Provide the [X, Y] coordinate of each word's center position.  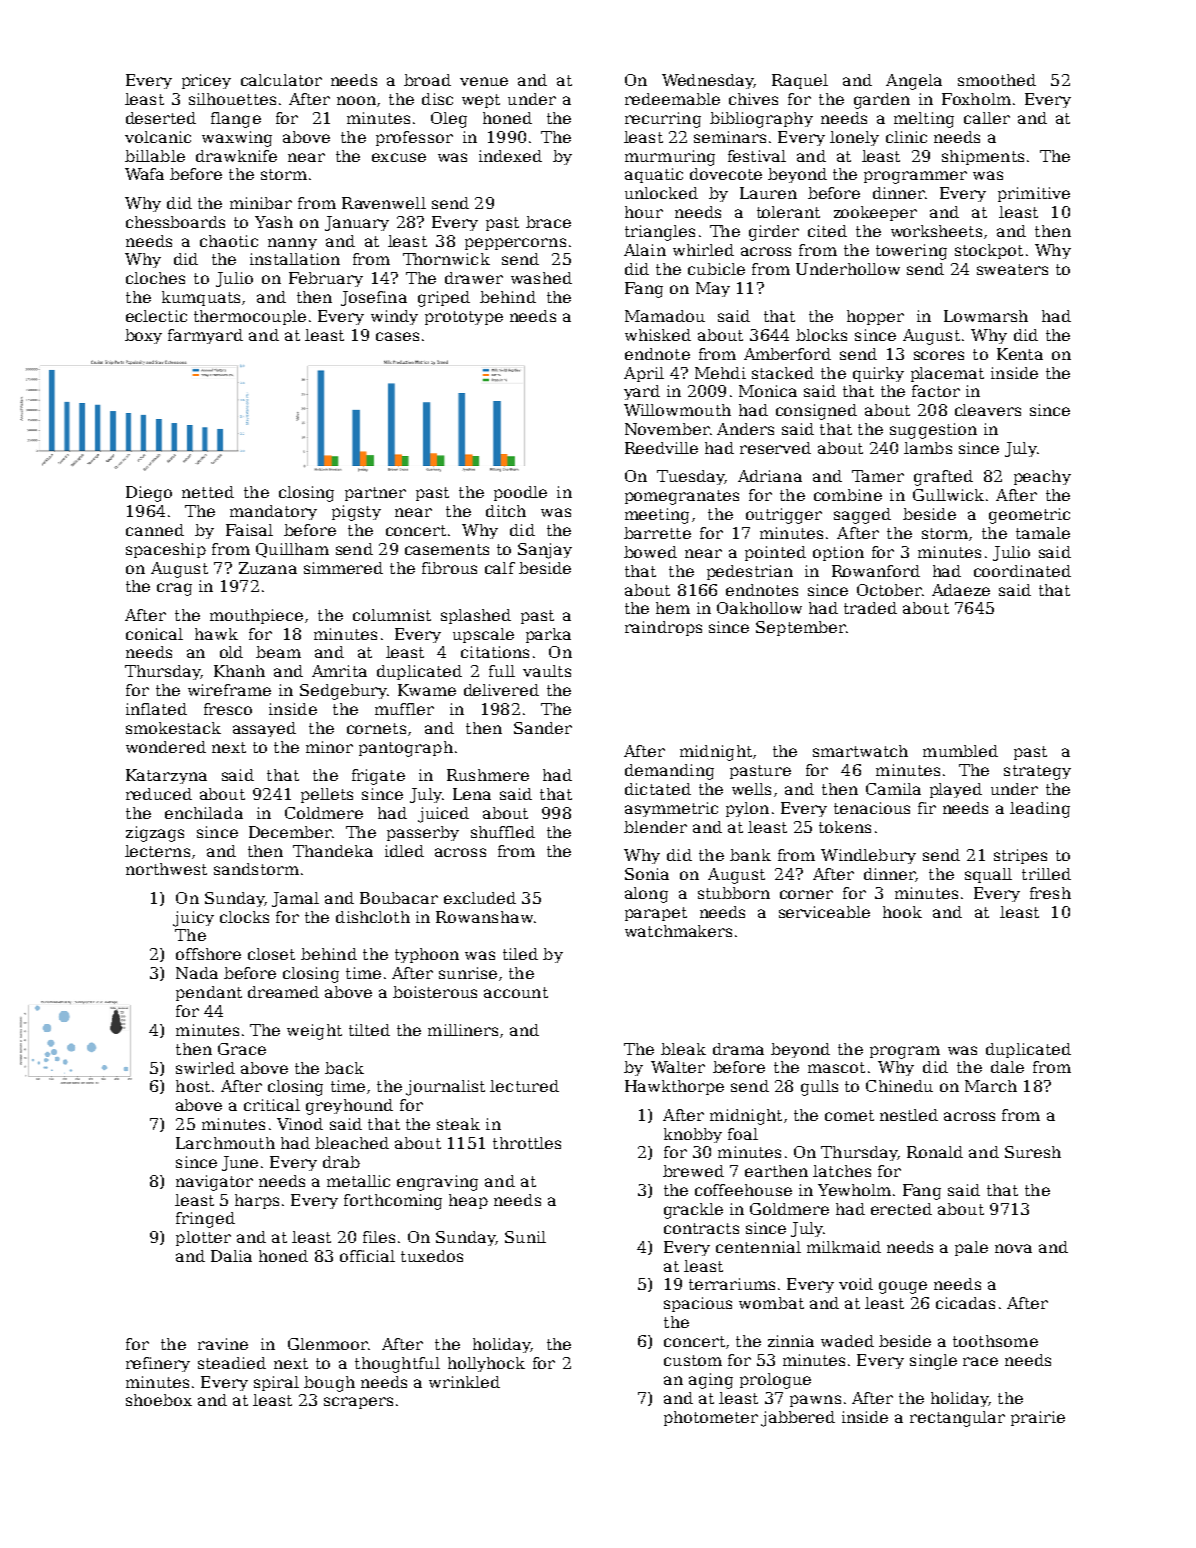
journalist [445, 1088]
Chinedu [899, 1086]
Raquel [800, 81]
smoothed [997, 80]
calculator [281, 80]
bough [329, 1384]
